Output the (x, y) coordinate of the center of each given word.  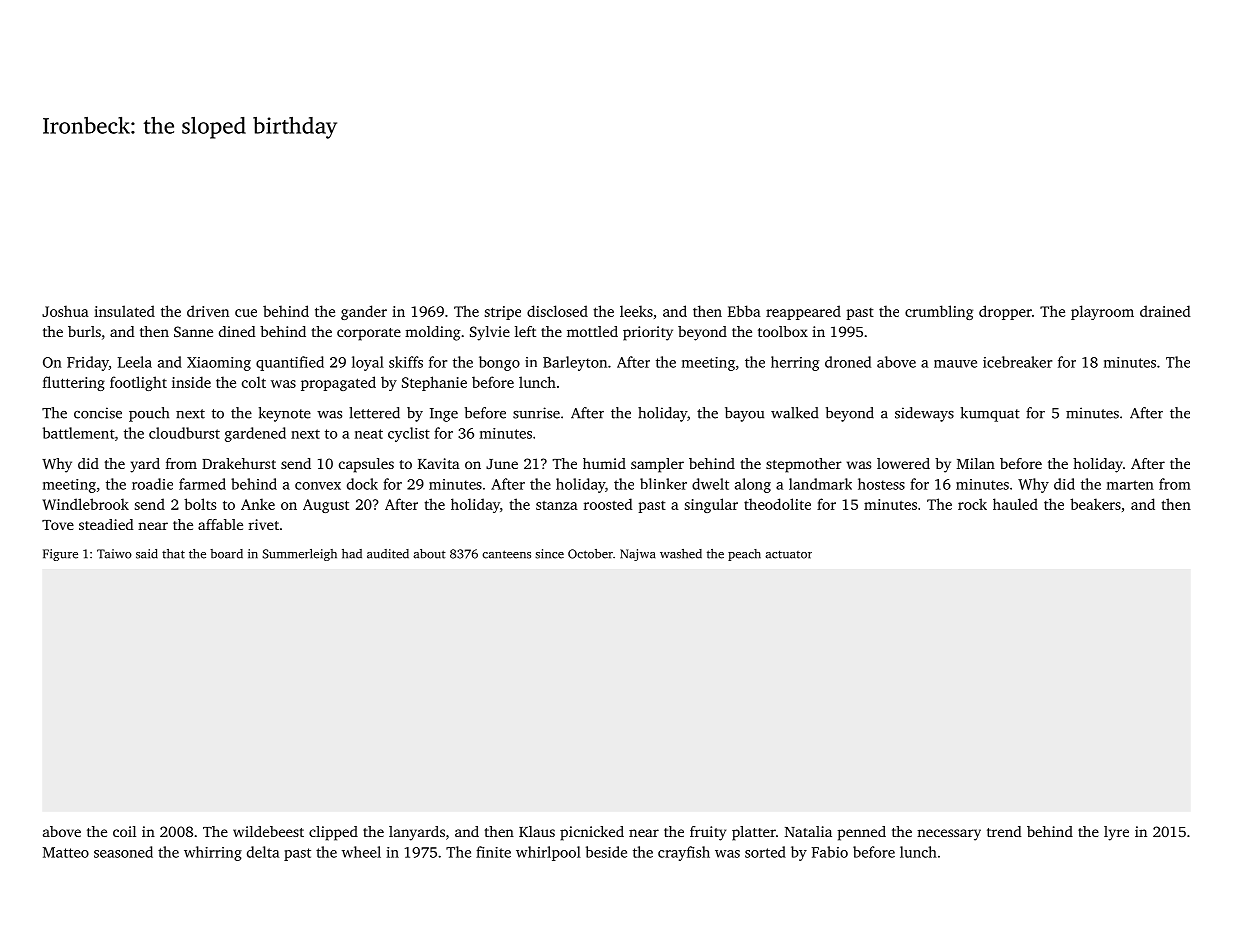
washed (681, 554)
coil (124, 831)
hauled (1015, 504)
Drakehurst (239, 463)
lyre (1116, 833)
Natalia (808, 831)
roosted (608, 504)
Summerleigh (299, 555)
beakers (1095, 504)
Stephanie (434, 383)
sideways (924, 414)
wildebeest (268, 831)
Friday (88, 363)
